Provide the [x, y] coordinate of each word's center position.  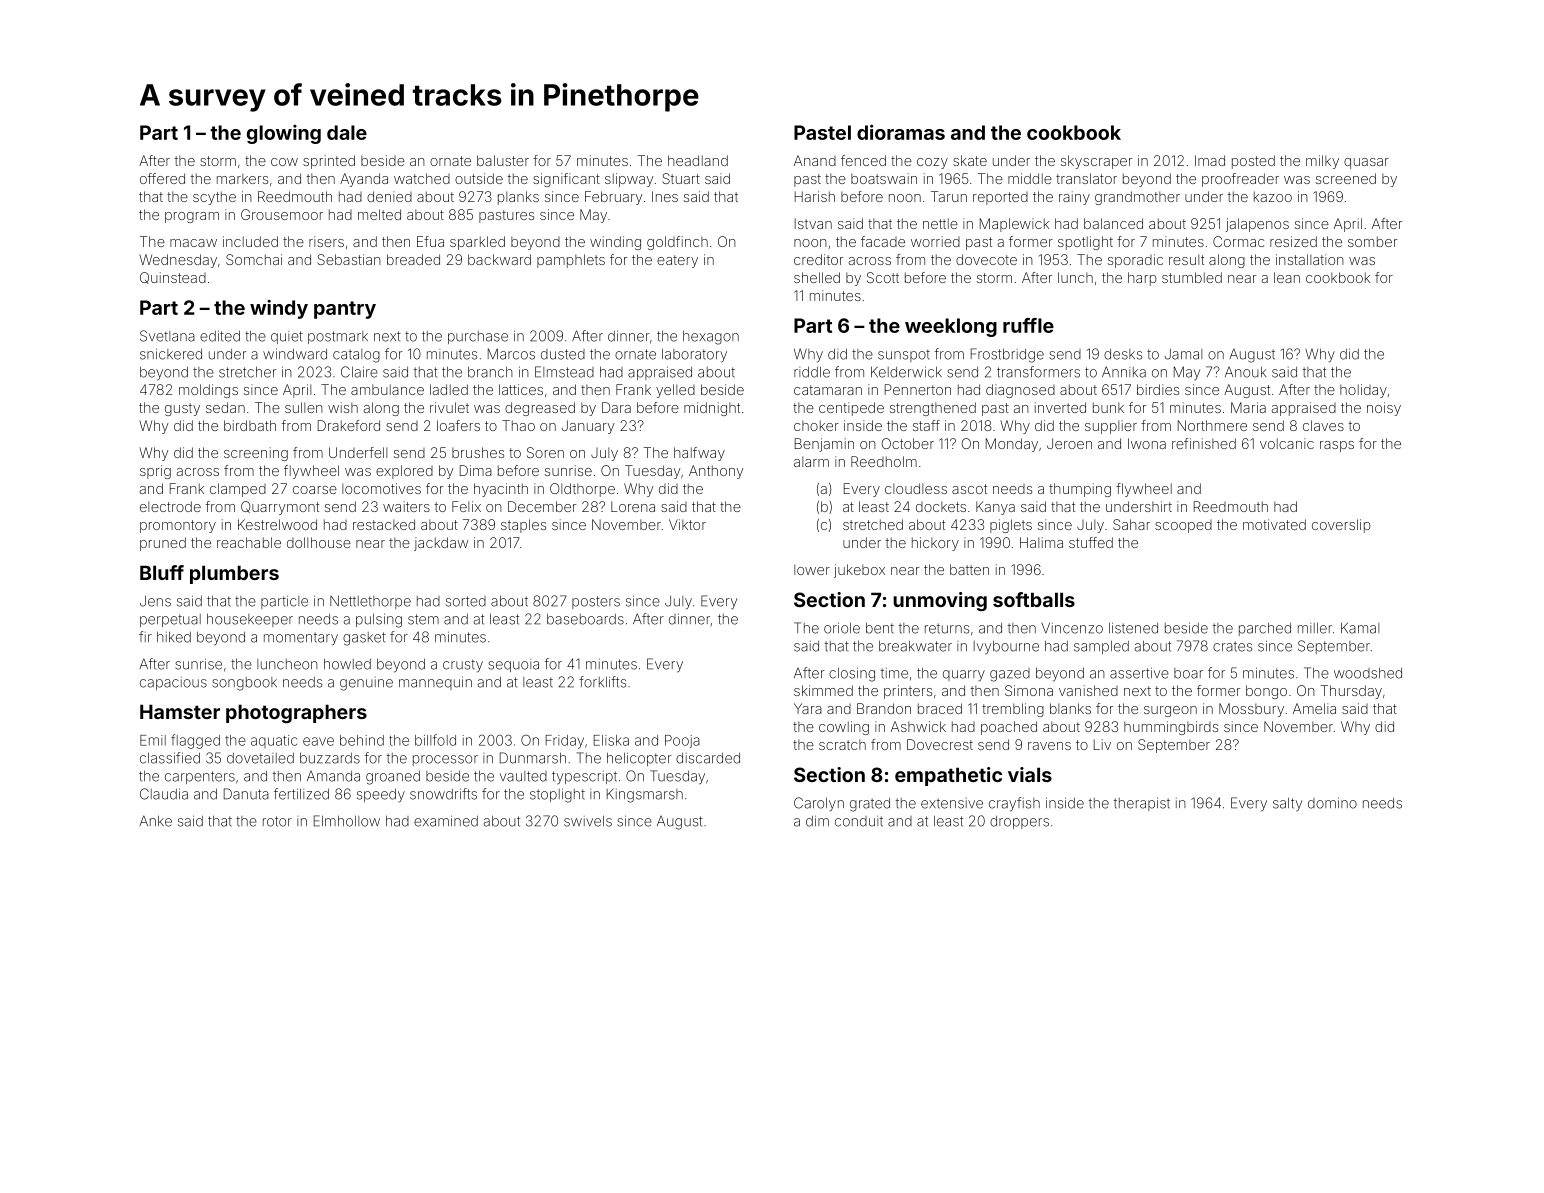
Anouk [1245, 372]
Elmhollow [347, 821]
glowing [284, 134]
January [588, 427]
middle [1030, 178]
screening [256, 454]
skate [970, 160]
